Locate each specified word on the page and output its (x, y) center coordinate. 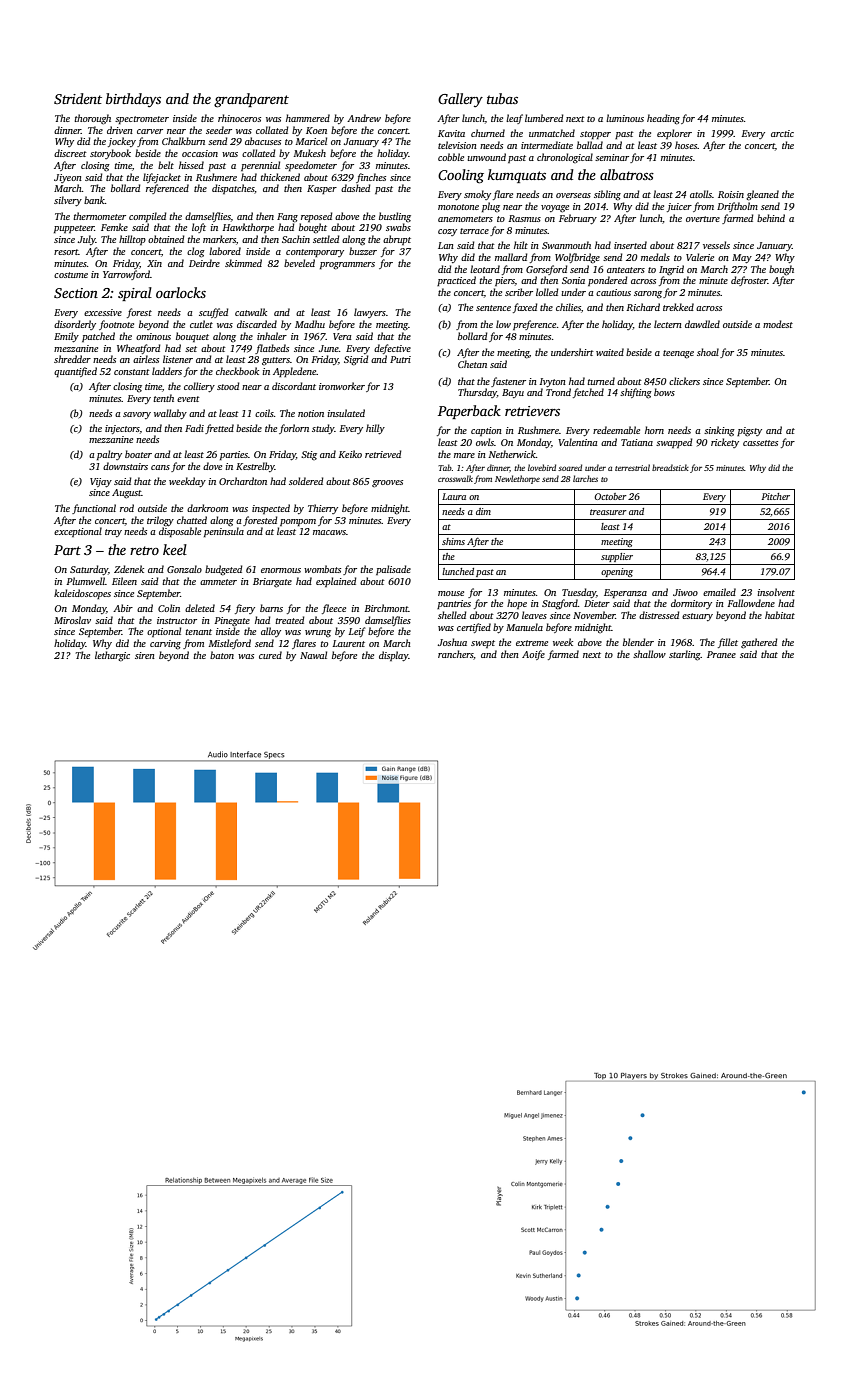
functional (94, 509)
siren (145, 655)
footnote (116, 325)
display (393, 656)
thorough (92, 119)
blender (638, 642)
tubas (502, 98)
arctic (782, 133)
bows (664, 392)
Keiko (350, 454)
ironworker (342, 386)
